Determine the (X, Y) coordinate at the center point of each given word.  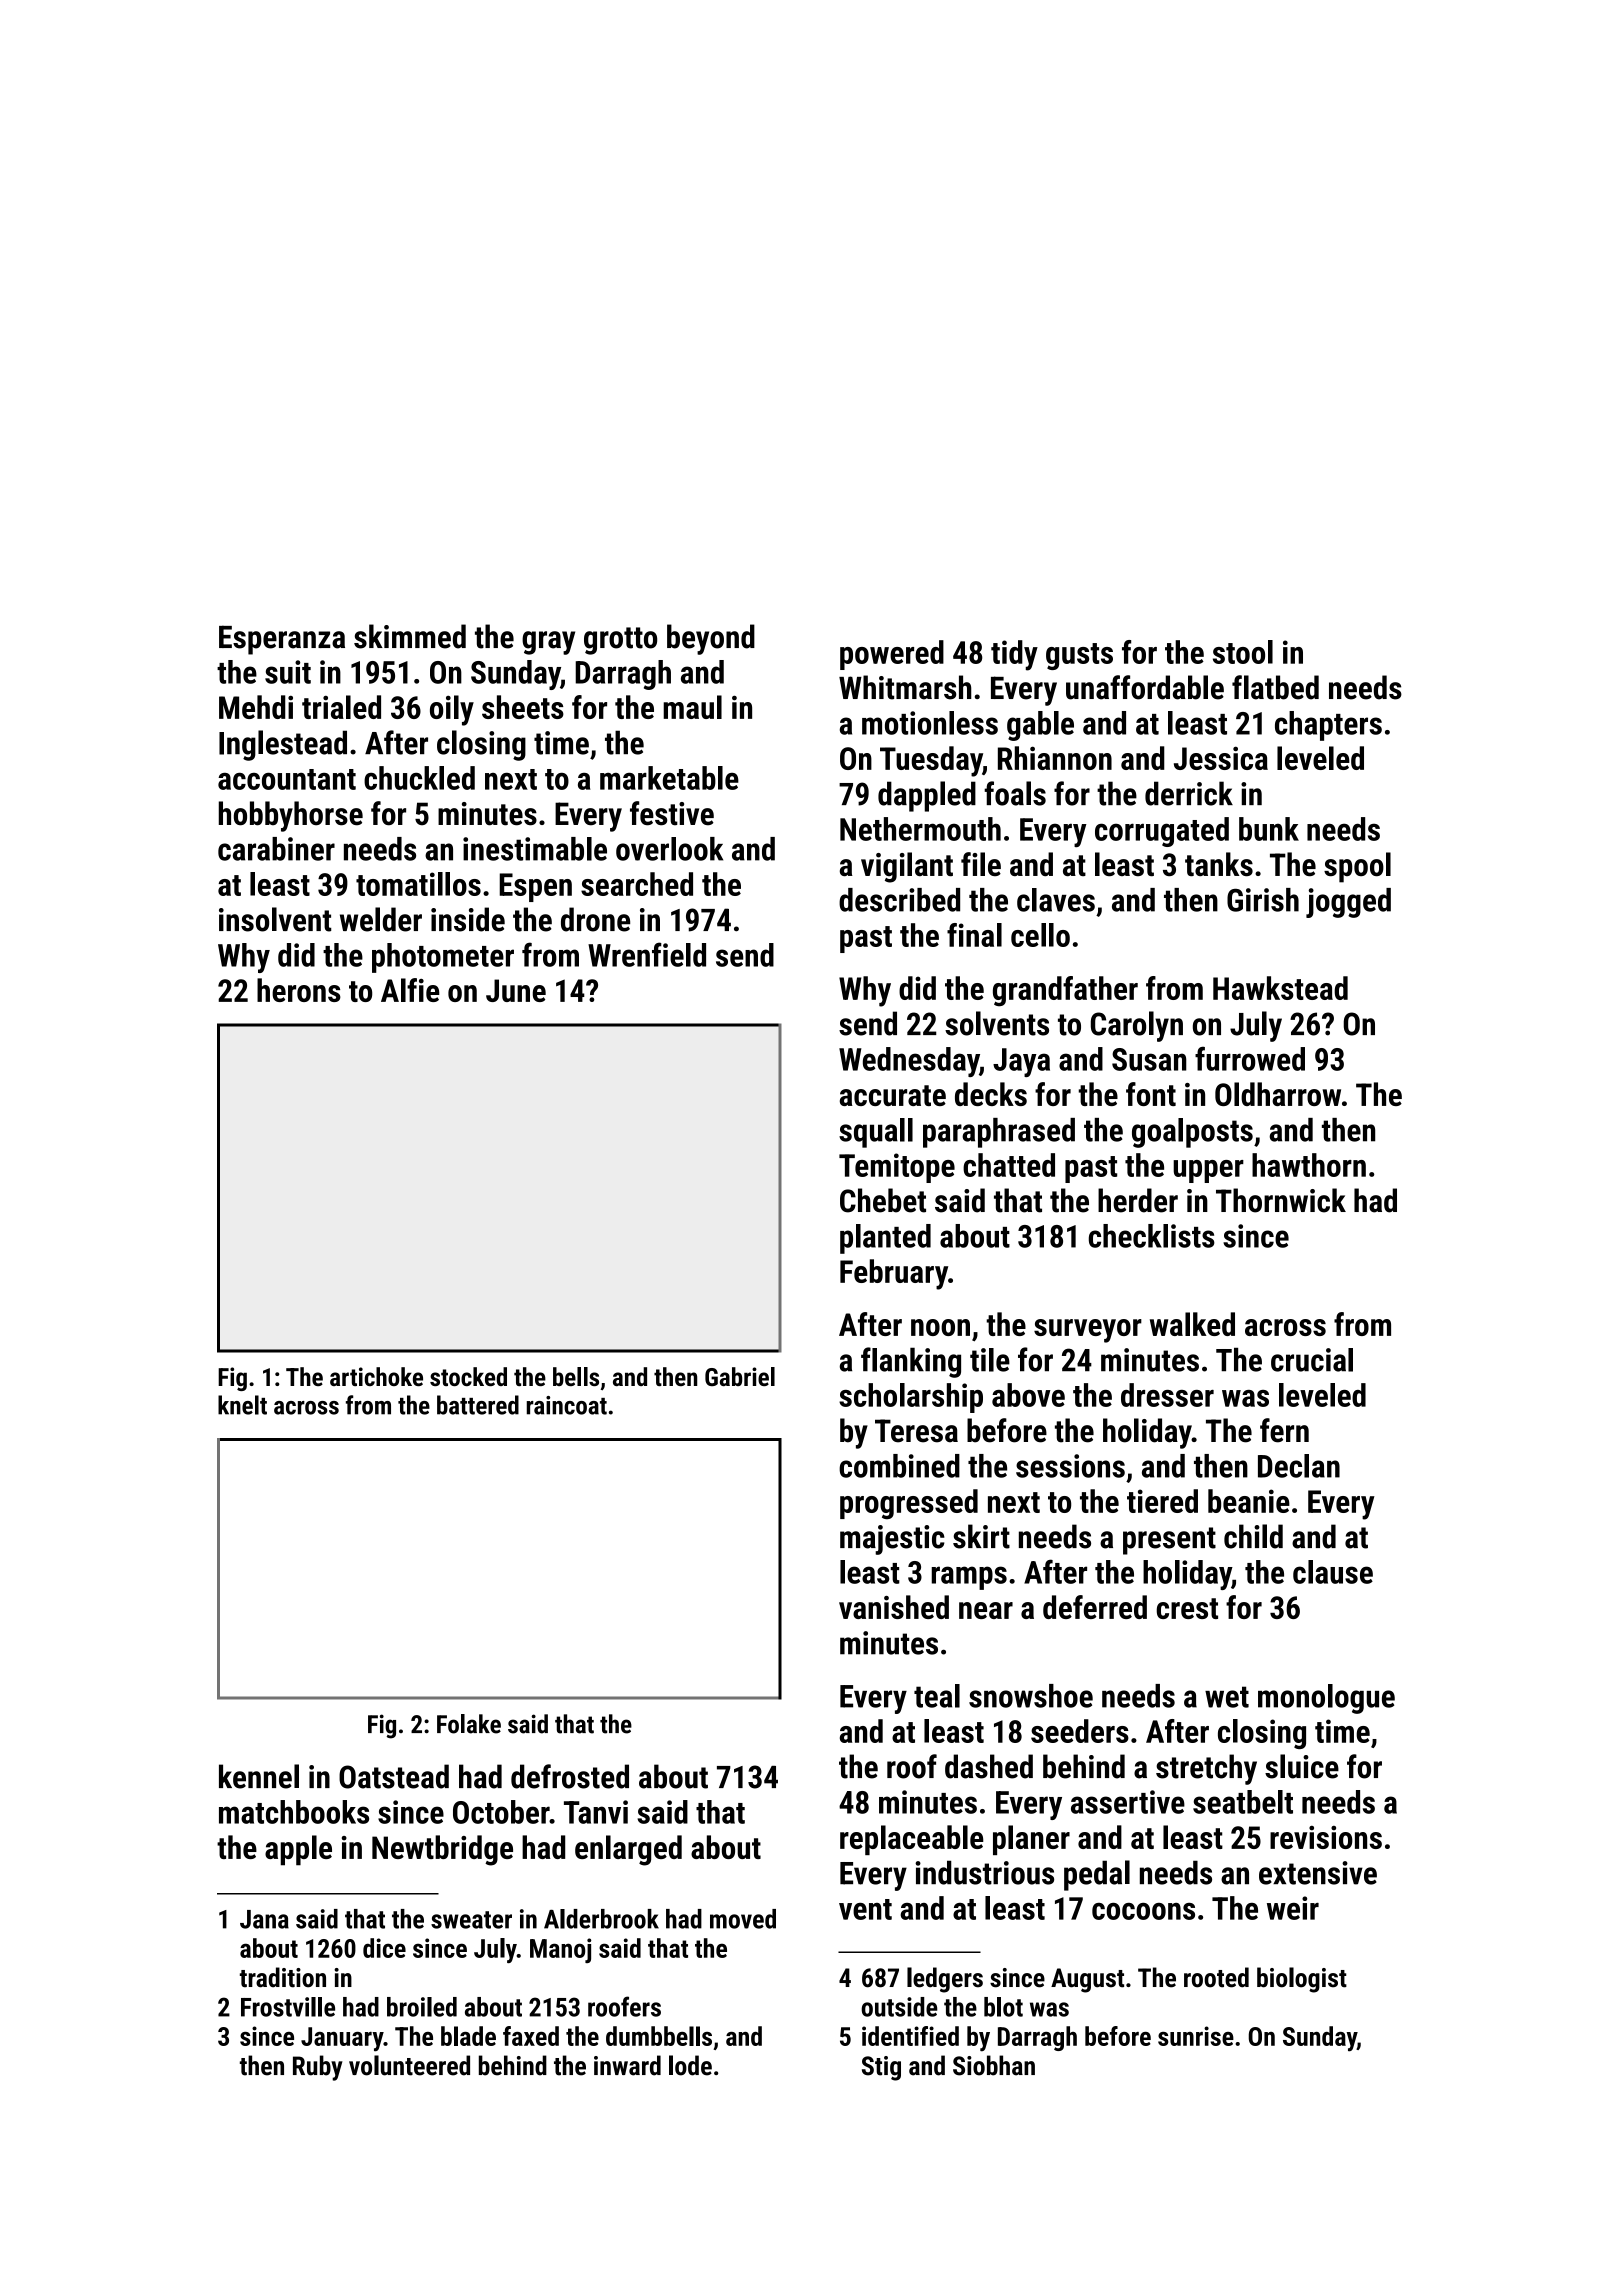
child (1253, 1536)
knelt (242, 1405)
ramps (969, 1578)
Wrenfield (647, 954)
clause (1333, 1572)
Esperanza (282, 640)
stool (1243, 652)
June (516, 990)
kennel (259, 1776)
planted (885, 1239)
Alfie (410, 990)
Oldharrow (1278, 1094)
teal (937, 1696)
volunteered (409, 2065)
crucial (1312, 1360)
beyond (711, 639)
